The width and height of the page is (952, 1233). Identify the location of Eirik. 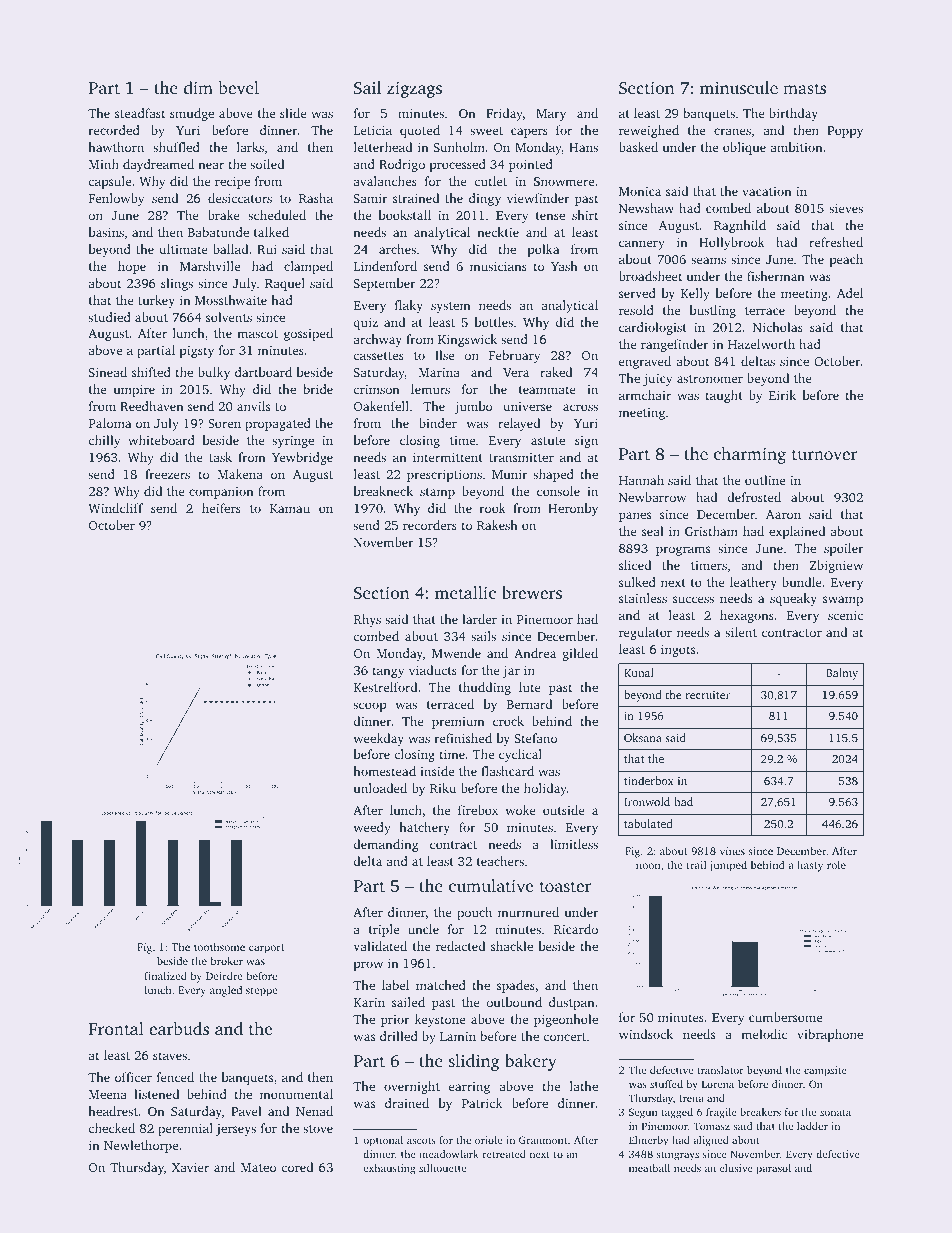
(782, 395).
